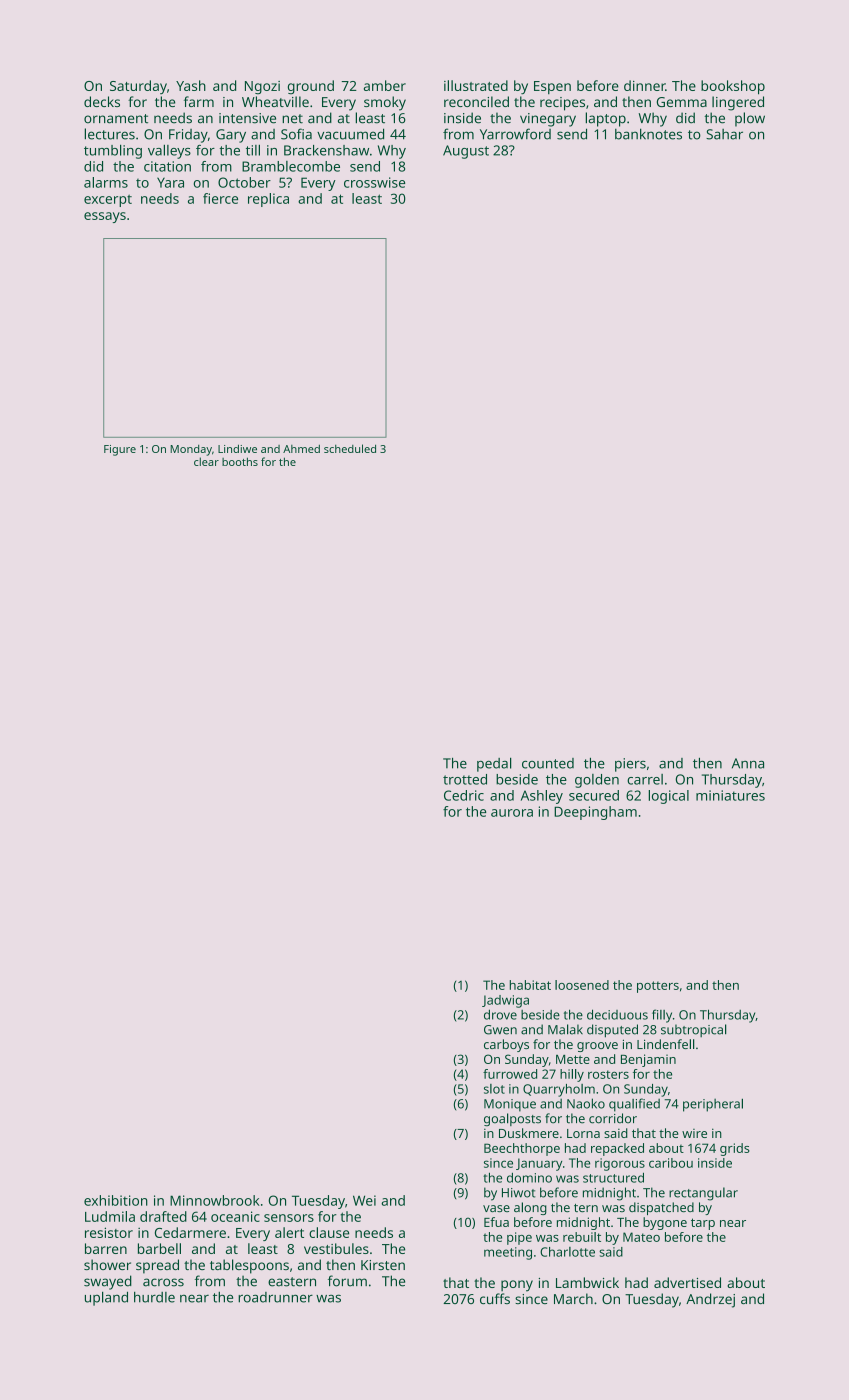 The height and width of the screenshot is (1400, 849). What do you see at coordinates (648, 134) in the screenshot?
I see `banknotes` at bounding box center [648, 134].
